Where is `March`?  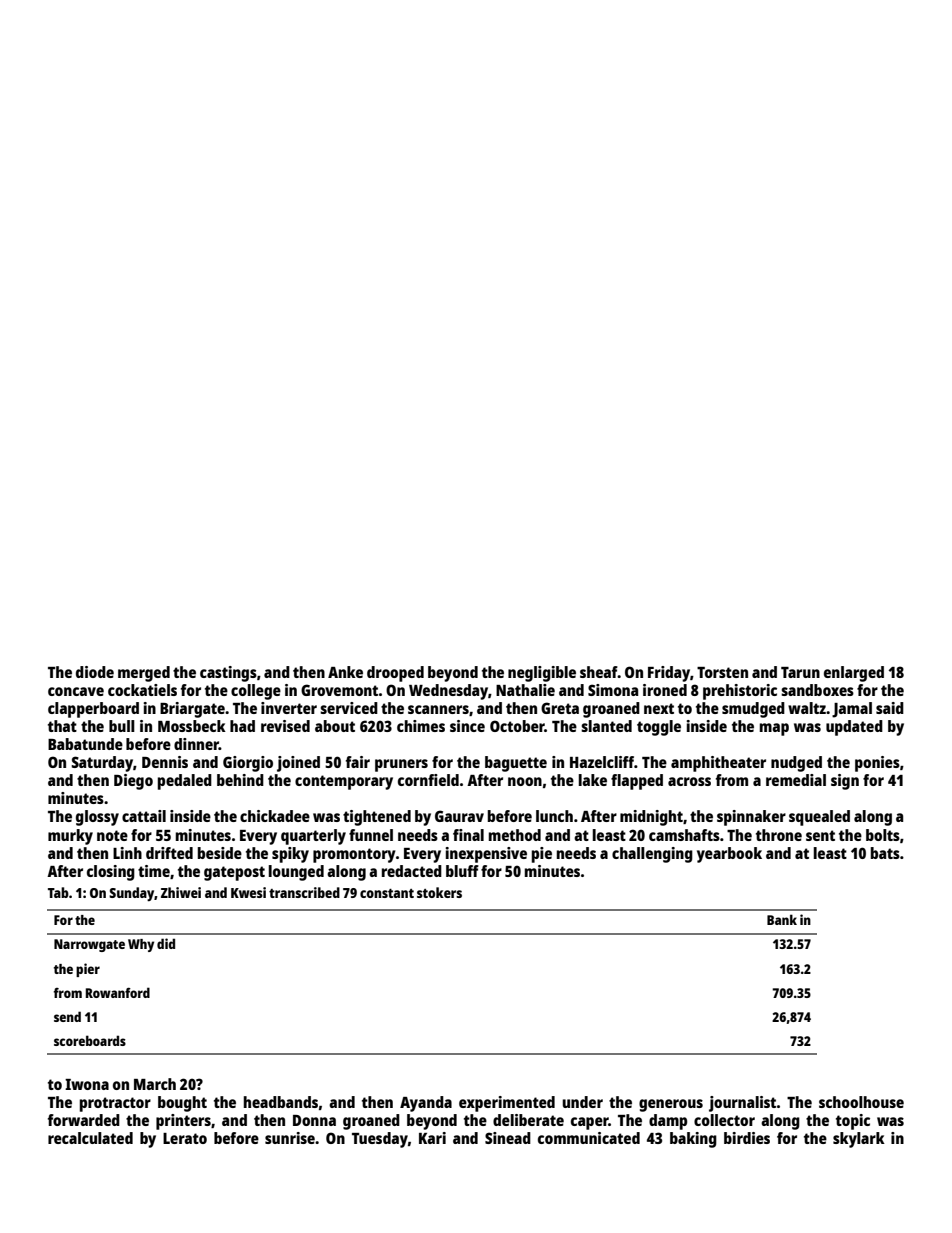
March is located at coordinates (155, 1084).
